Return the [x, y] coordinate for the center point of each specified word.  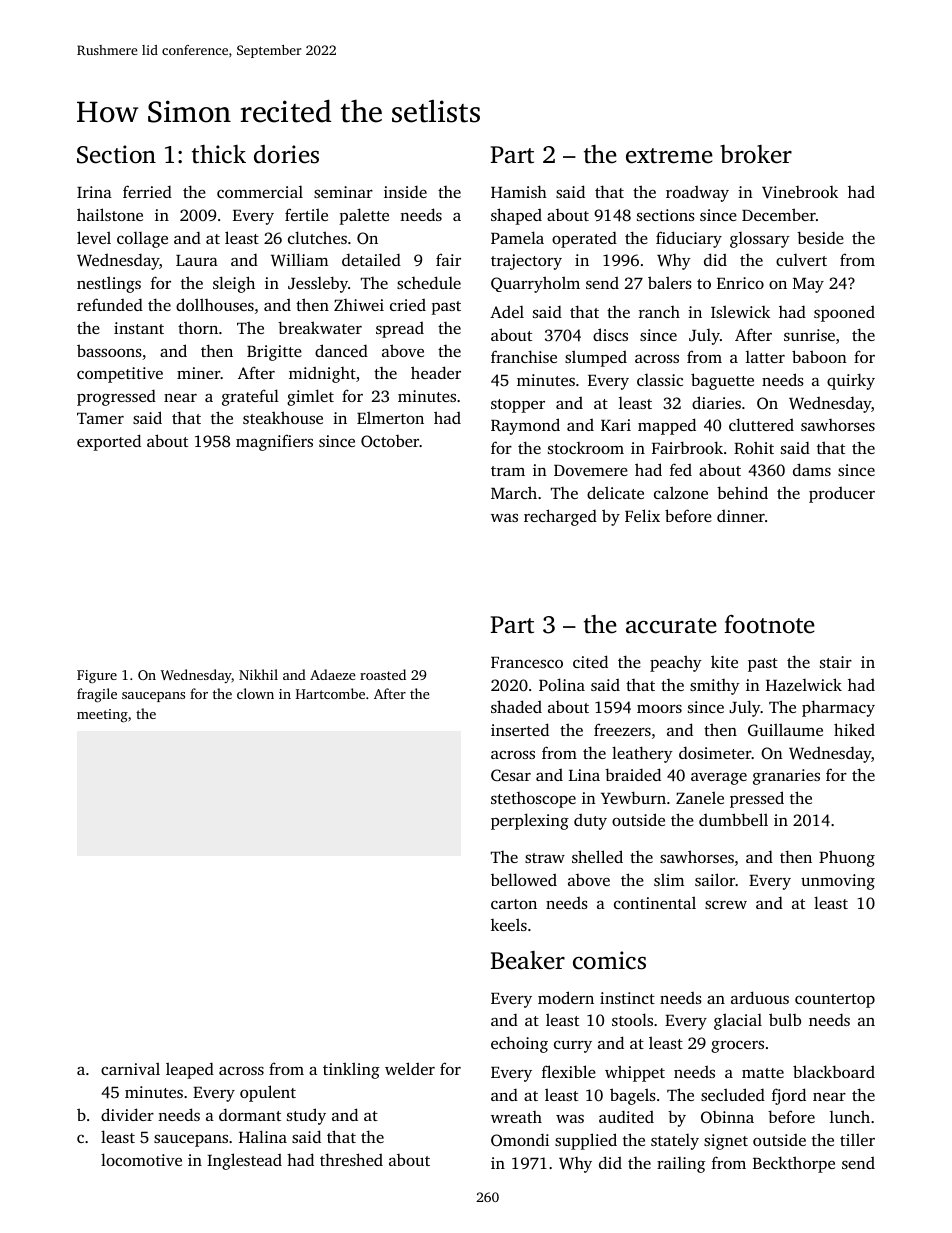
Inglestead [244, 1161]
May [808, 285]
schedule [429, 282]
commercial [260, 192]
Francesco [527, 662]
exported [109, 442]
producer [842, 495]
